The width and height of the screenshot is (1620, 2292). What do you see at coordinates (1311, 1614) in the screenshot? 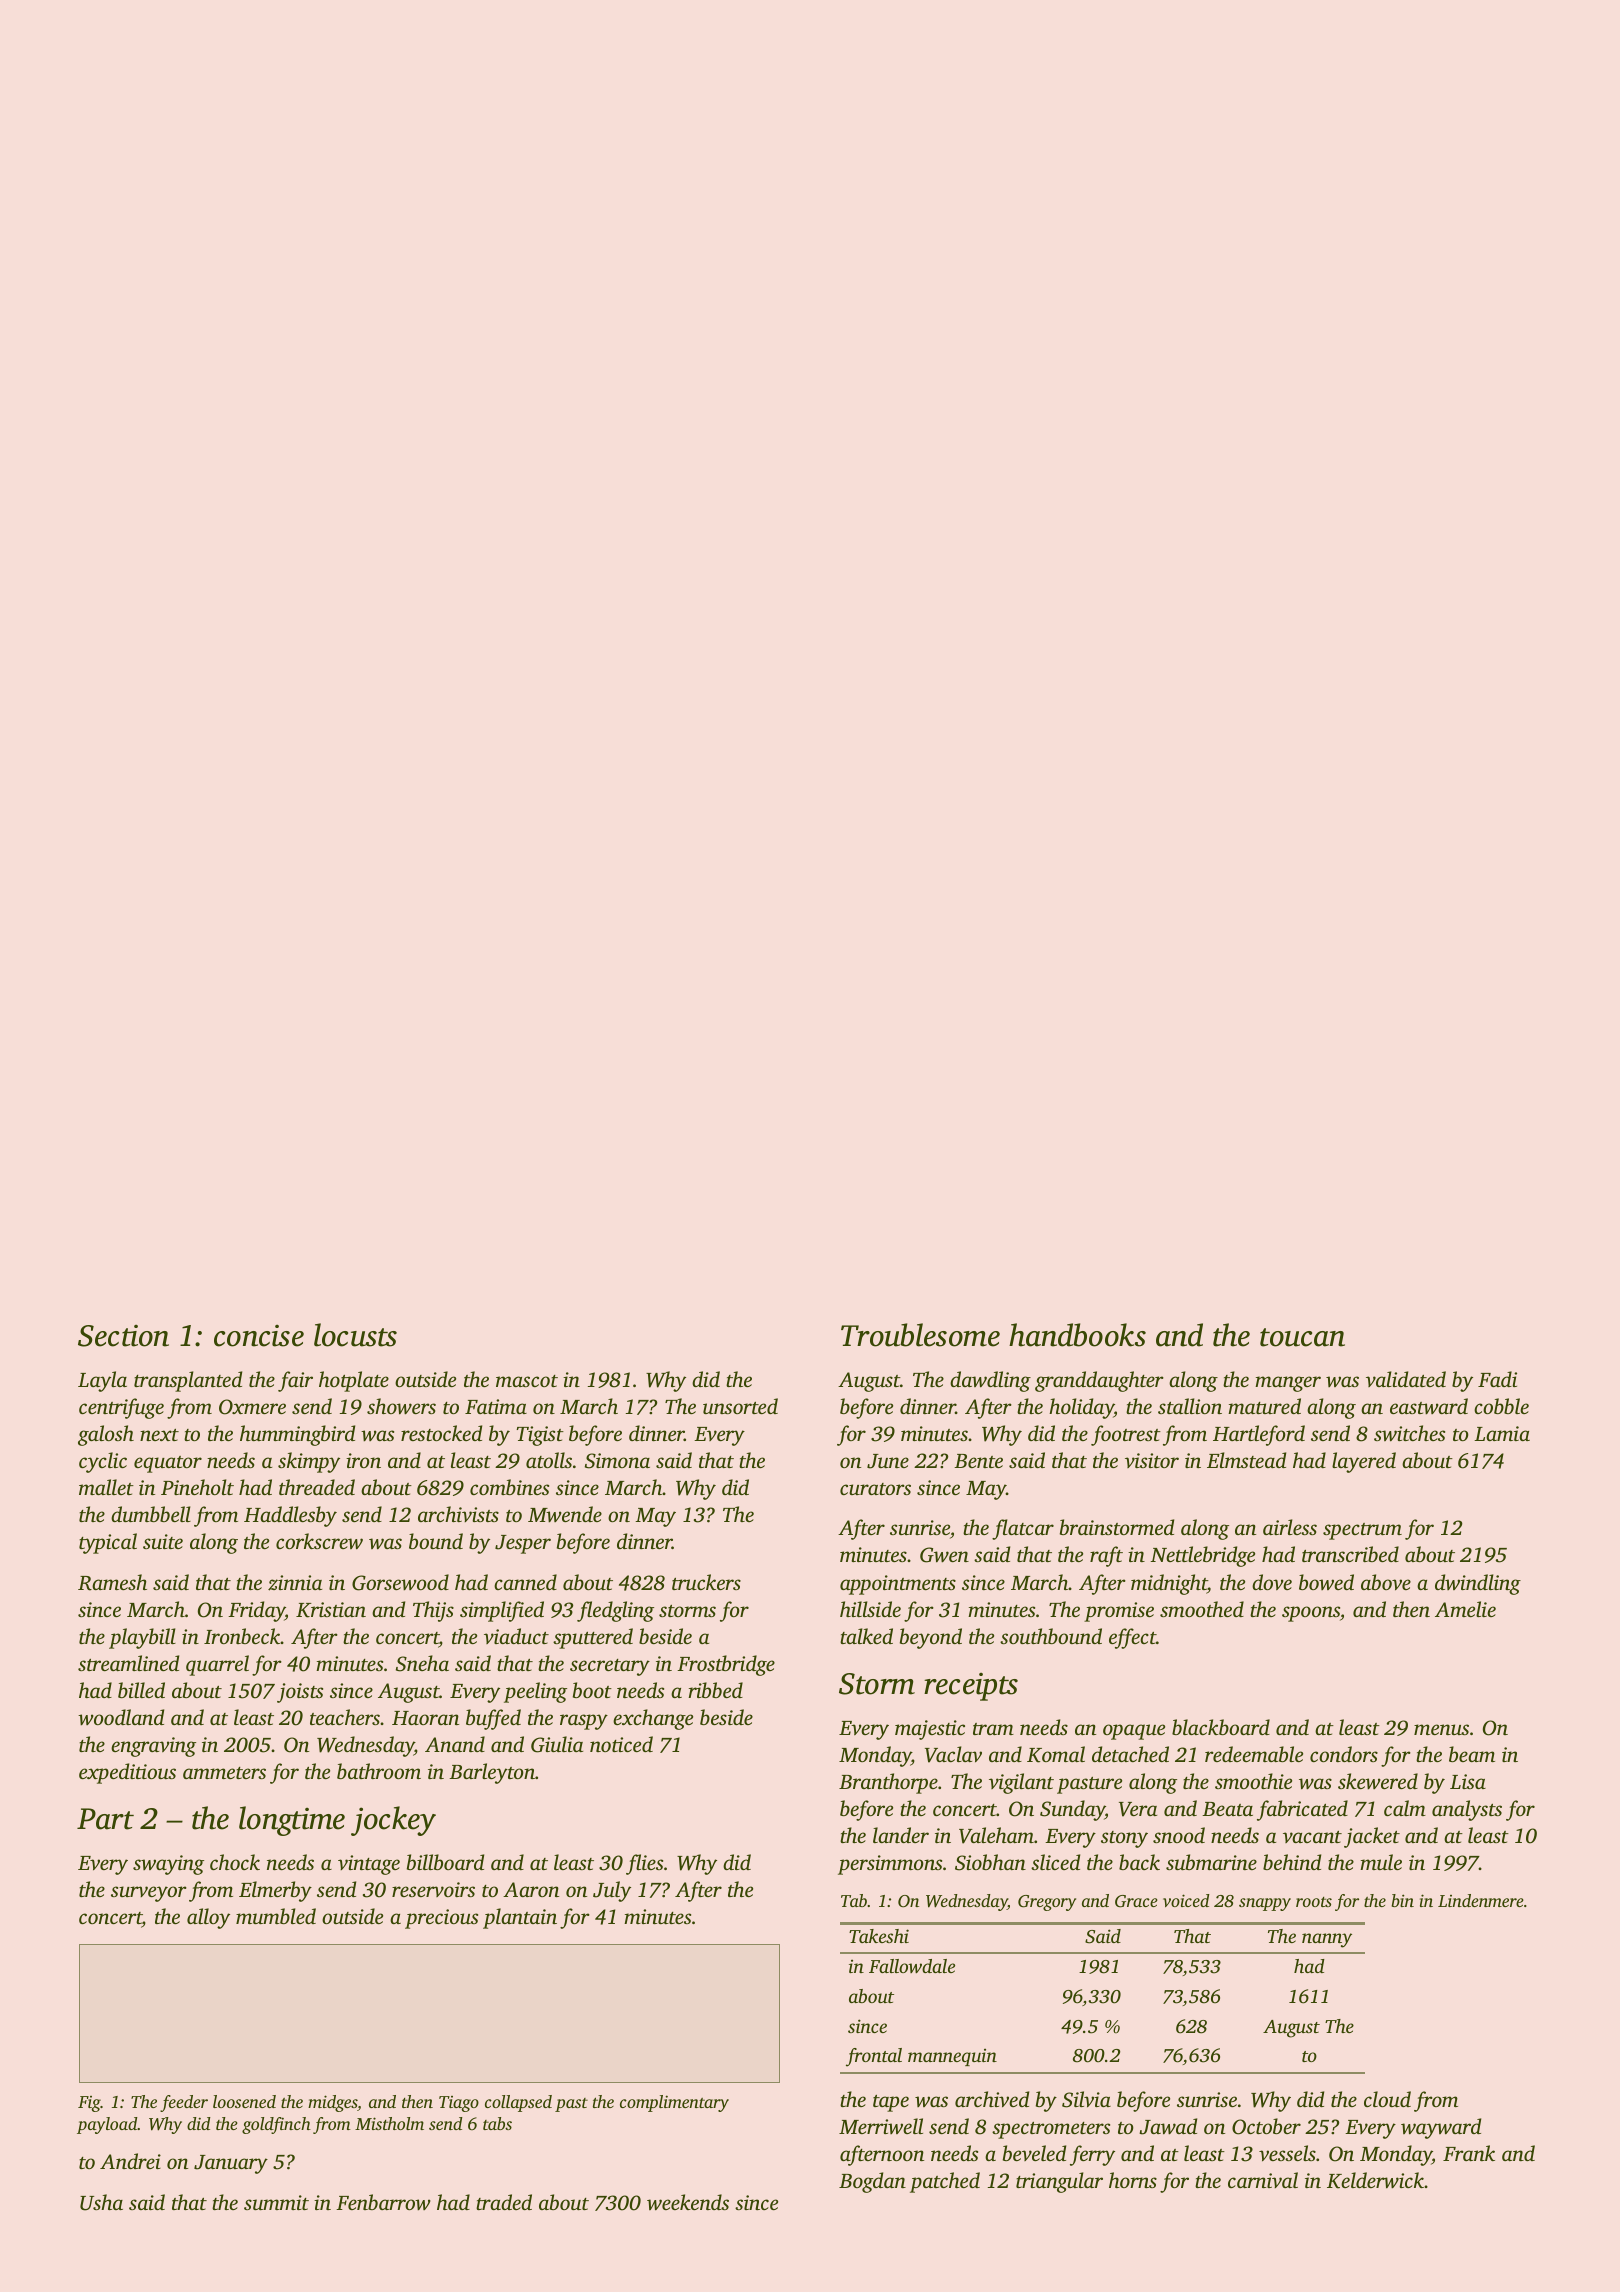
I see `spoons` at bounding box center [1311, 1614].
